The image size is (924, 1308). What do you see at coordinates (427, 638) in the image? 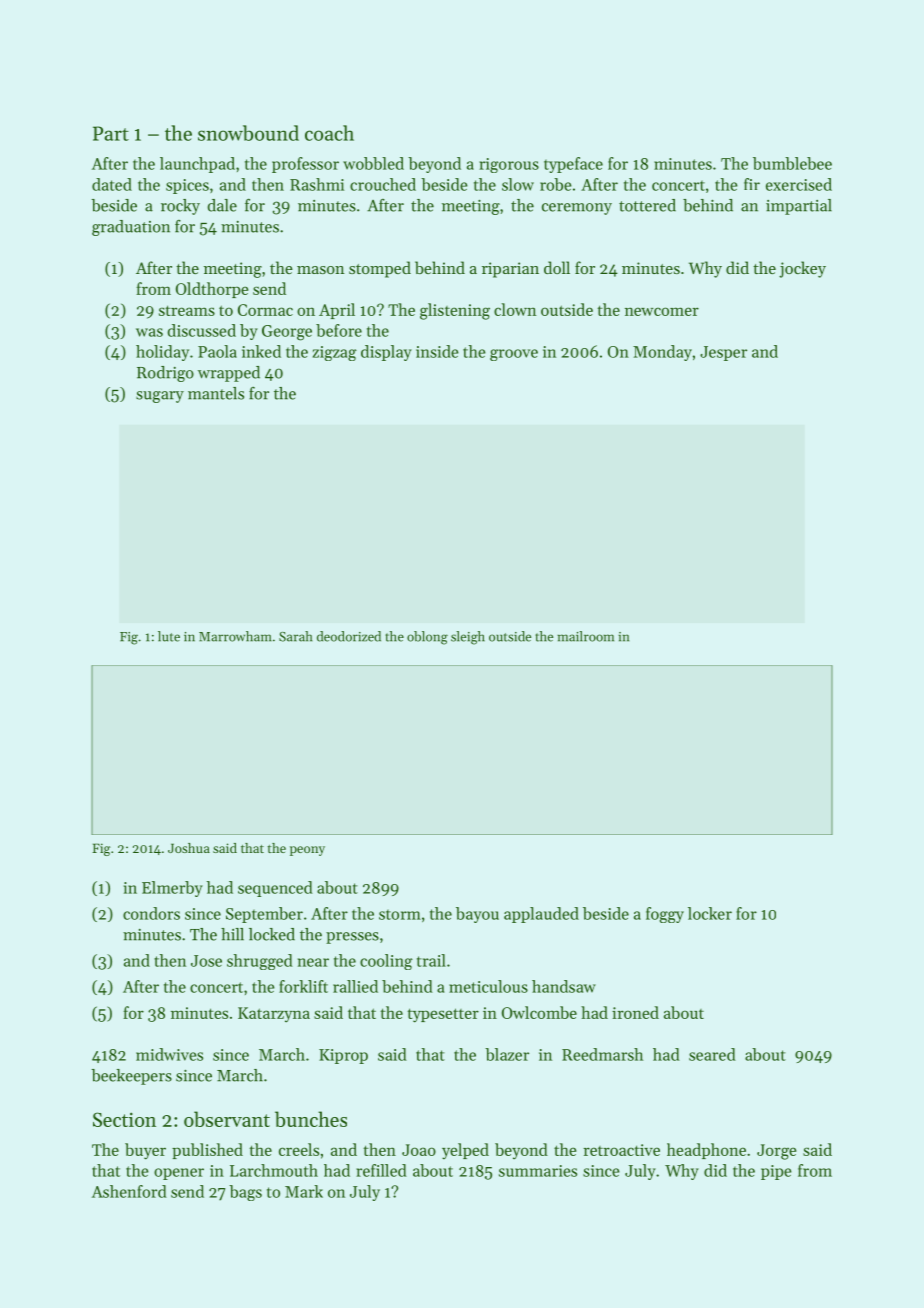
I see `oblong` at bounding box center [427, 638].
